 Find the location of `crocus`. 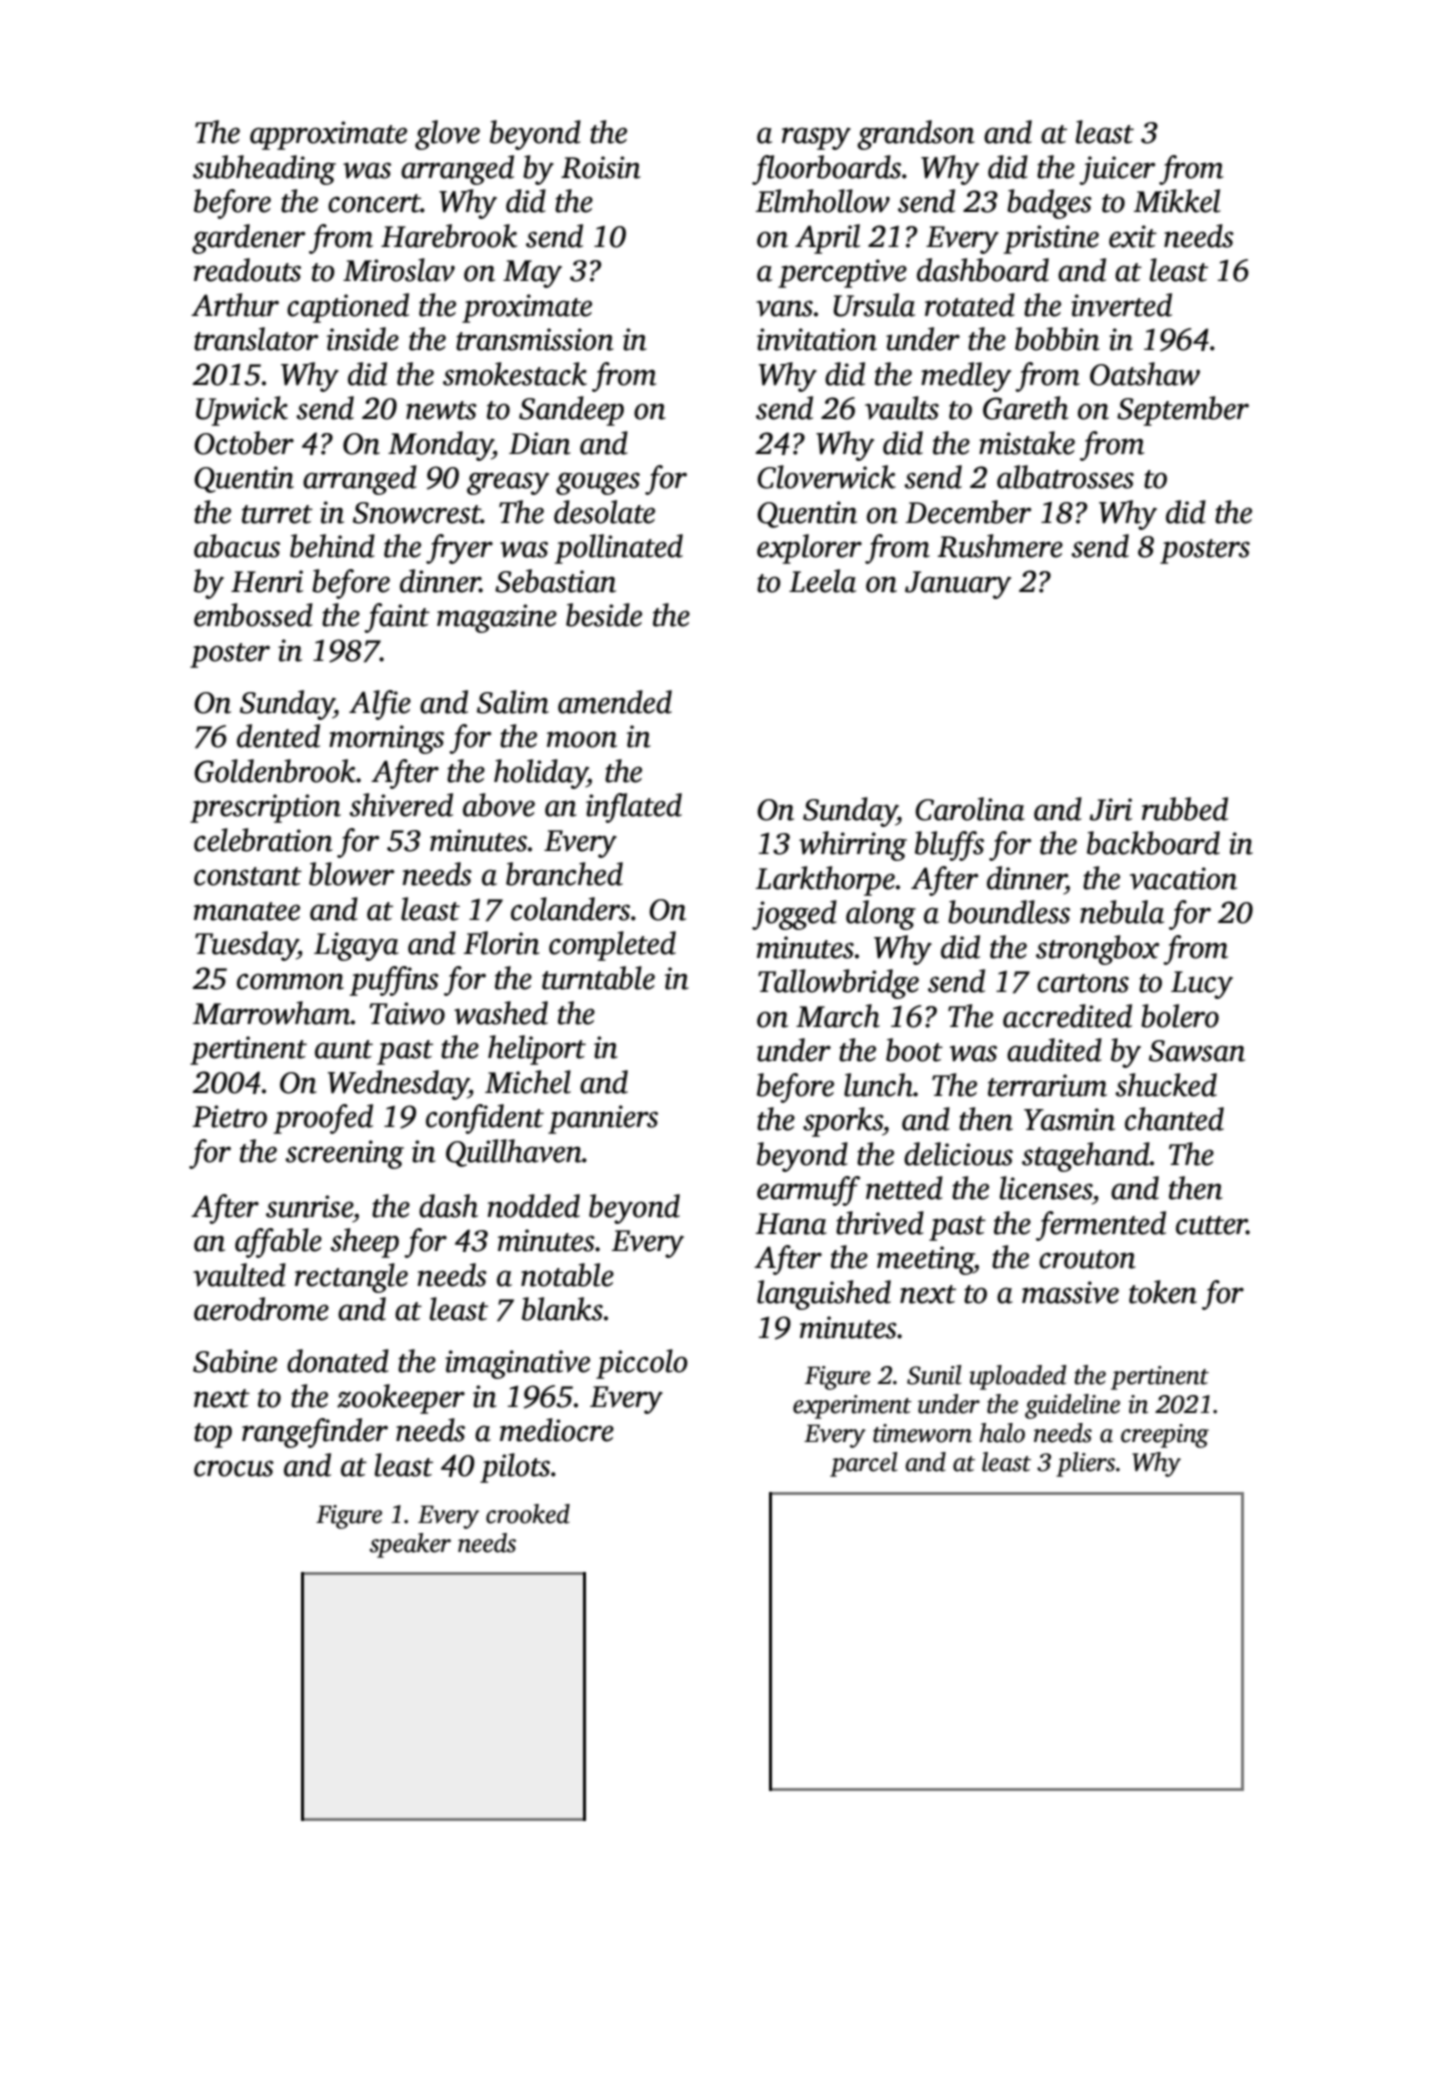

crocus is located at coordinates (234, 1468).
